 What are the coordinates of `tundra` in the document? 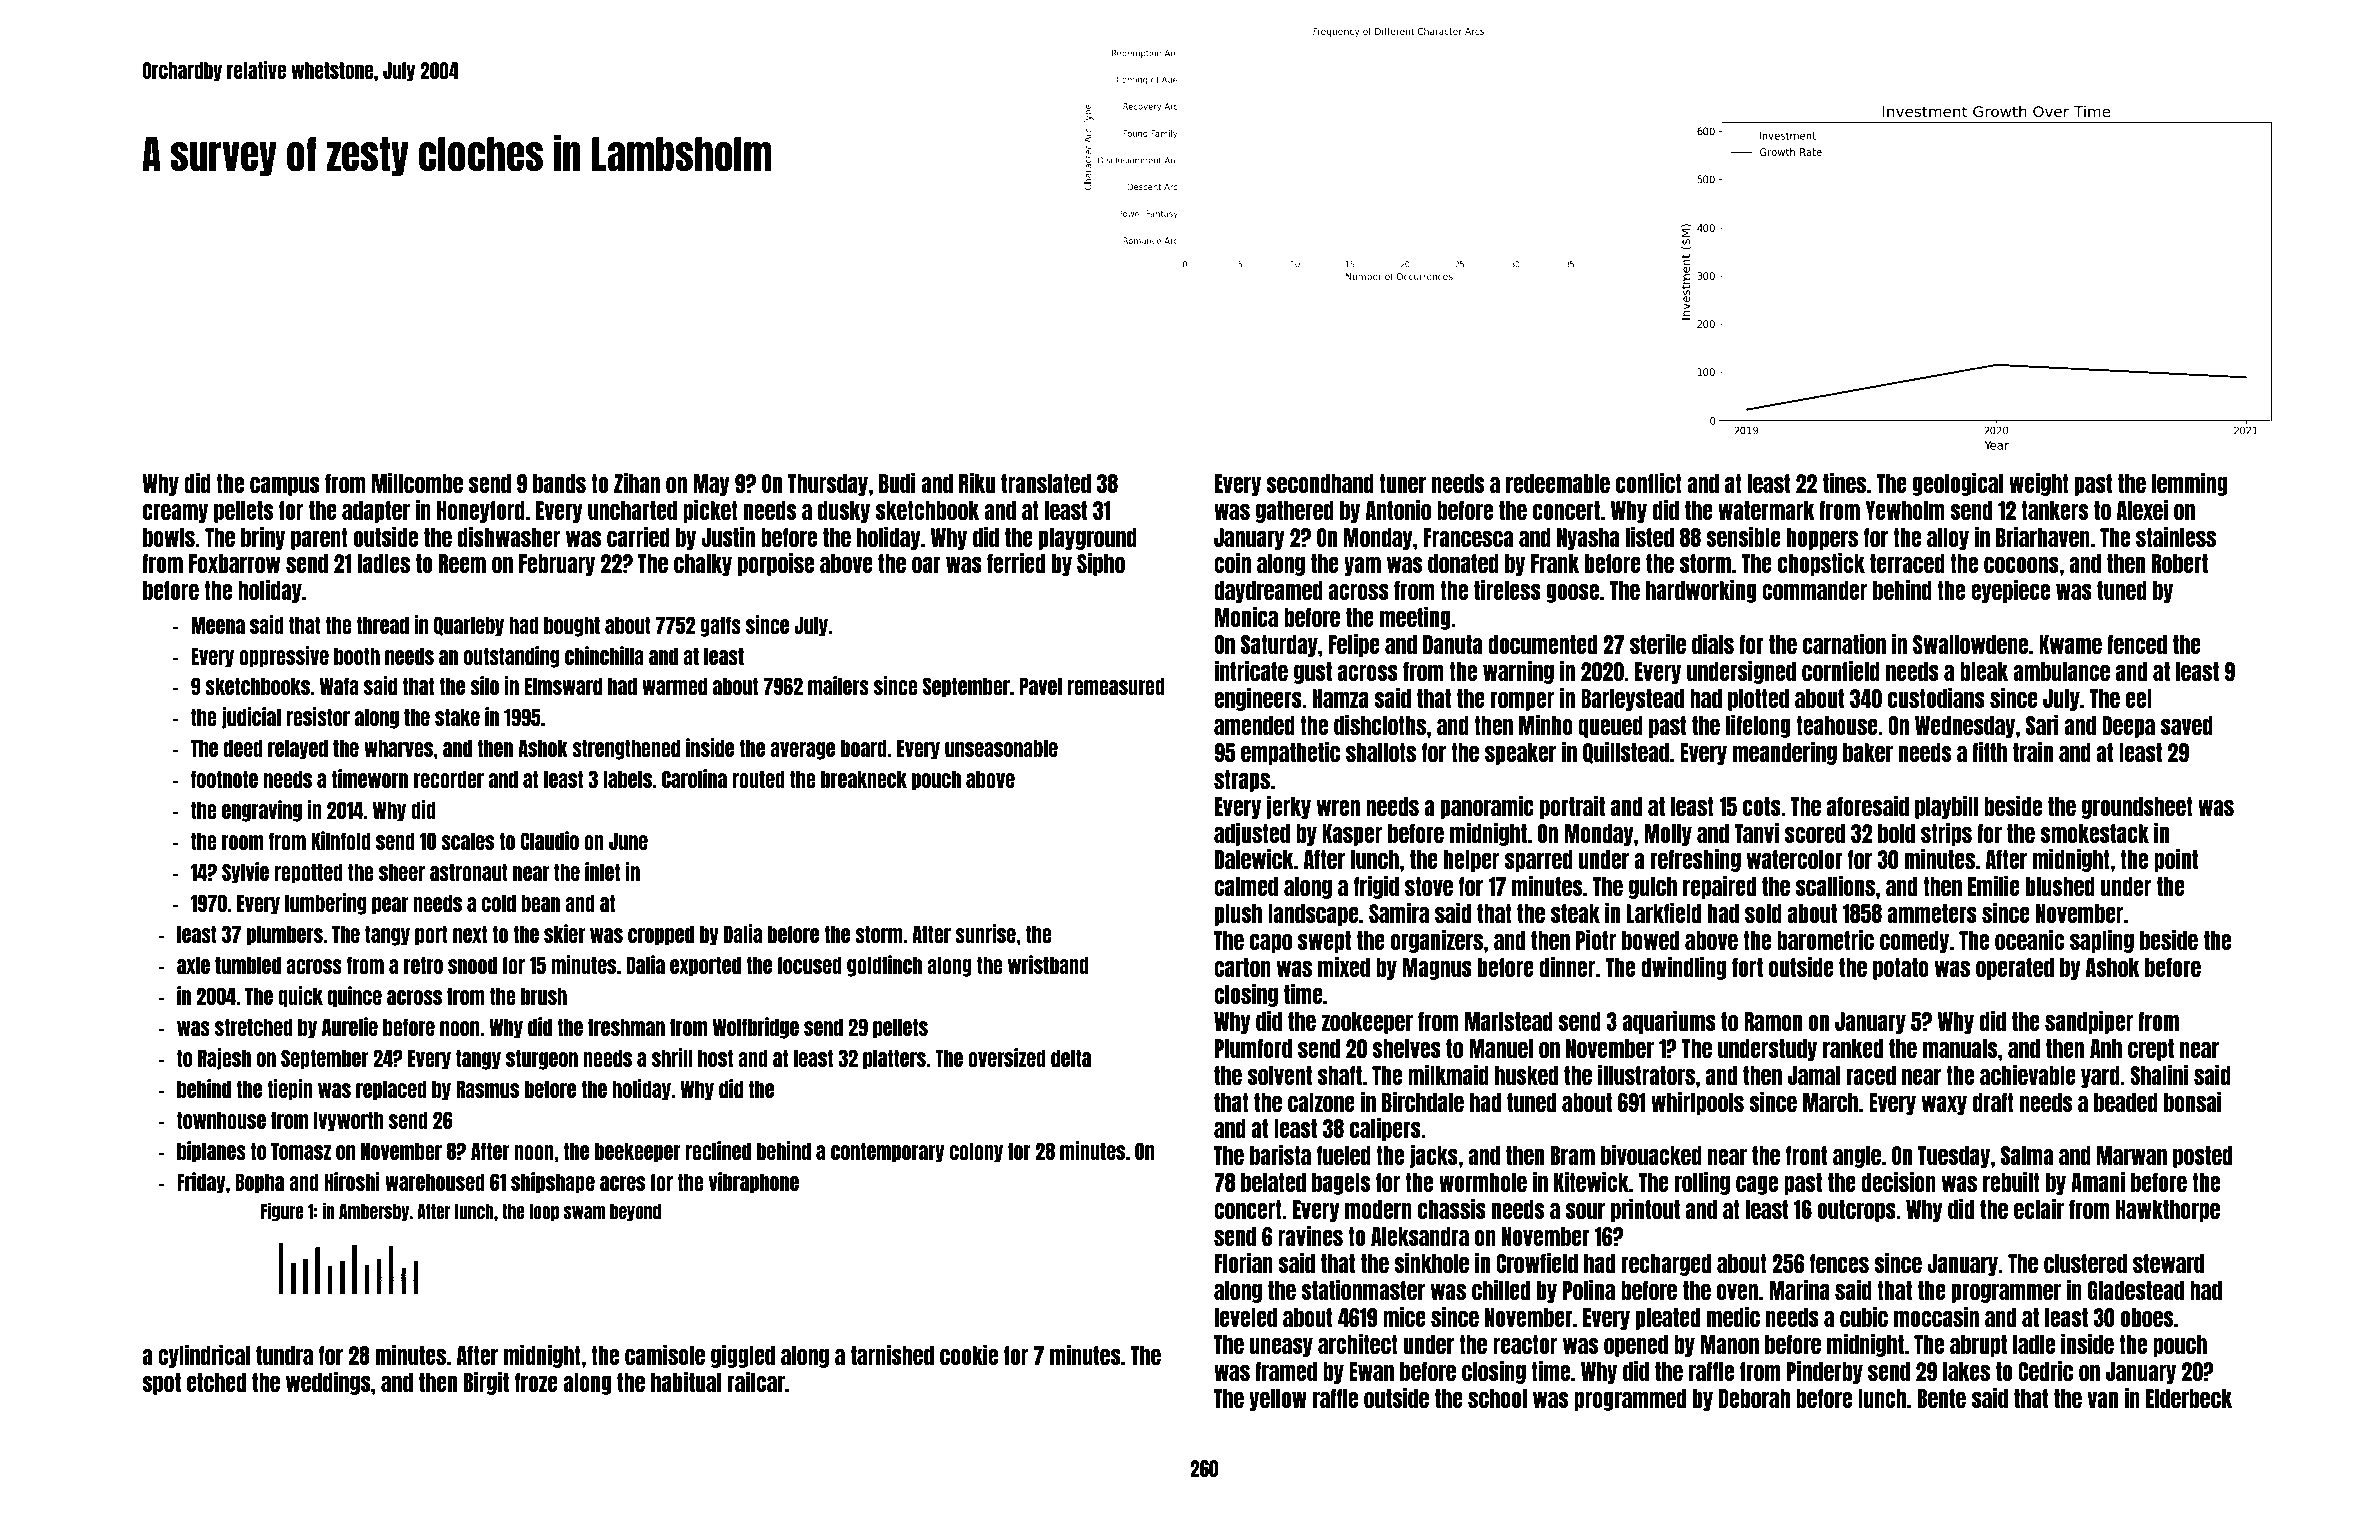 It's located at (284, 1355).
